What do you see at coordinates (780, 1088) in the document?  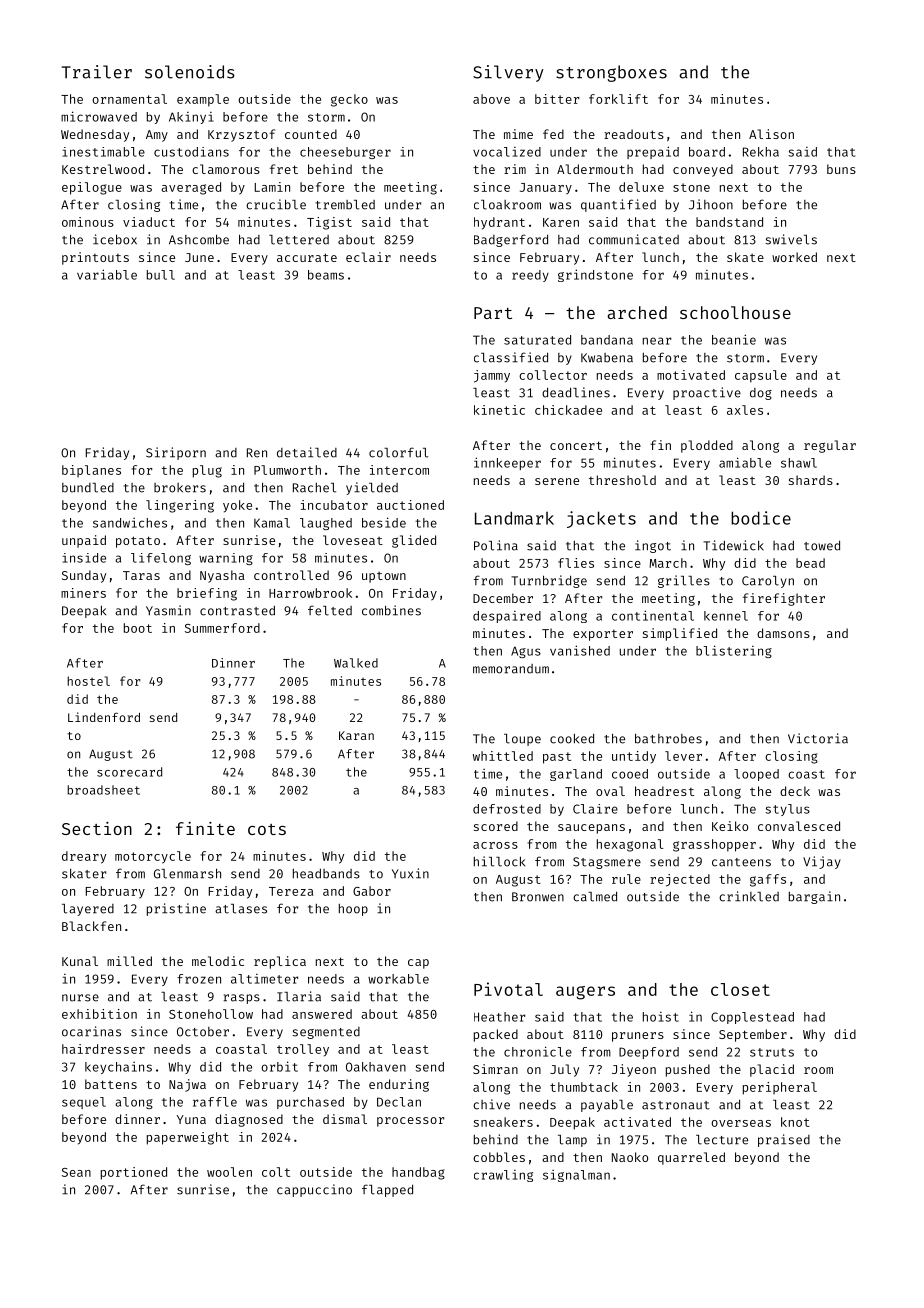 I see `peripheral` at bounding box center [780, 1088].
